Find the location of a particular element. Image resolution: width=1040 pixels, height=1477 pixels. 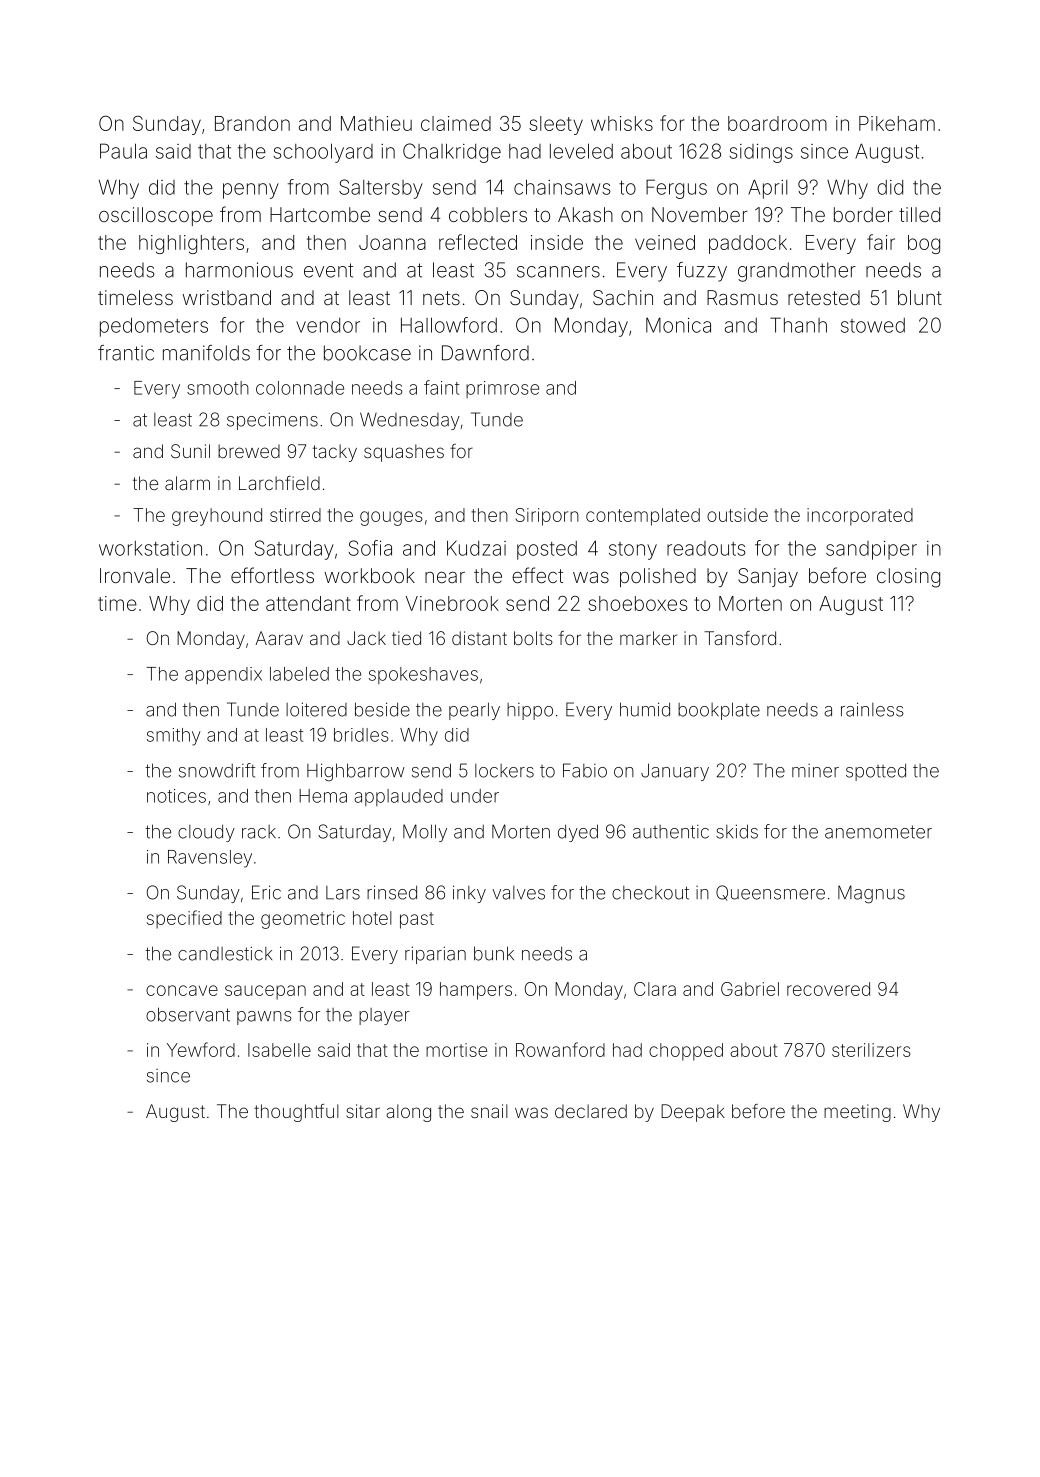

Joanna is located at coordinates (392, 242).
